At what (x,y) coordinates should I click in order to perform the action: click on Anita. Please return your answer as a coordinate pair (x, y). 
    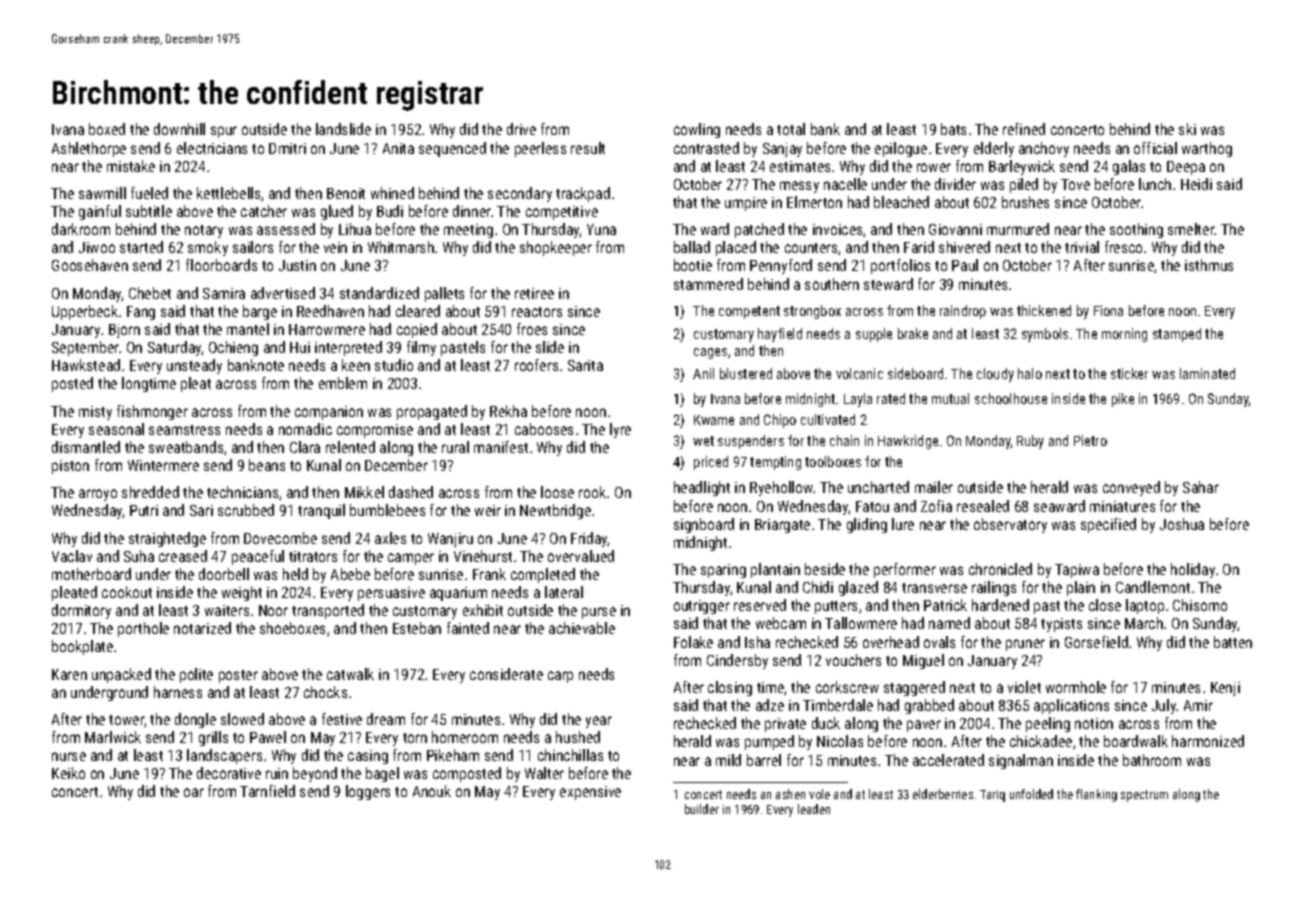
    Looking at the image, I should click on (398, 148).
